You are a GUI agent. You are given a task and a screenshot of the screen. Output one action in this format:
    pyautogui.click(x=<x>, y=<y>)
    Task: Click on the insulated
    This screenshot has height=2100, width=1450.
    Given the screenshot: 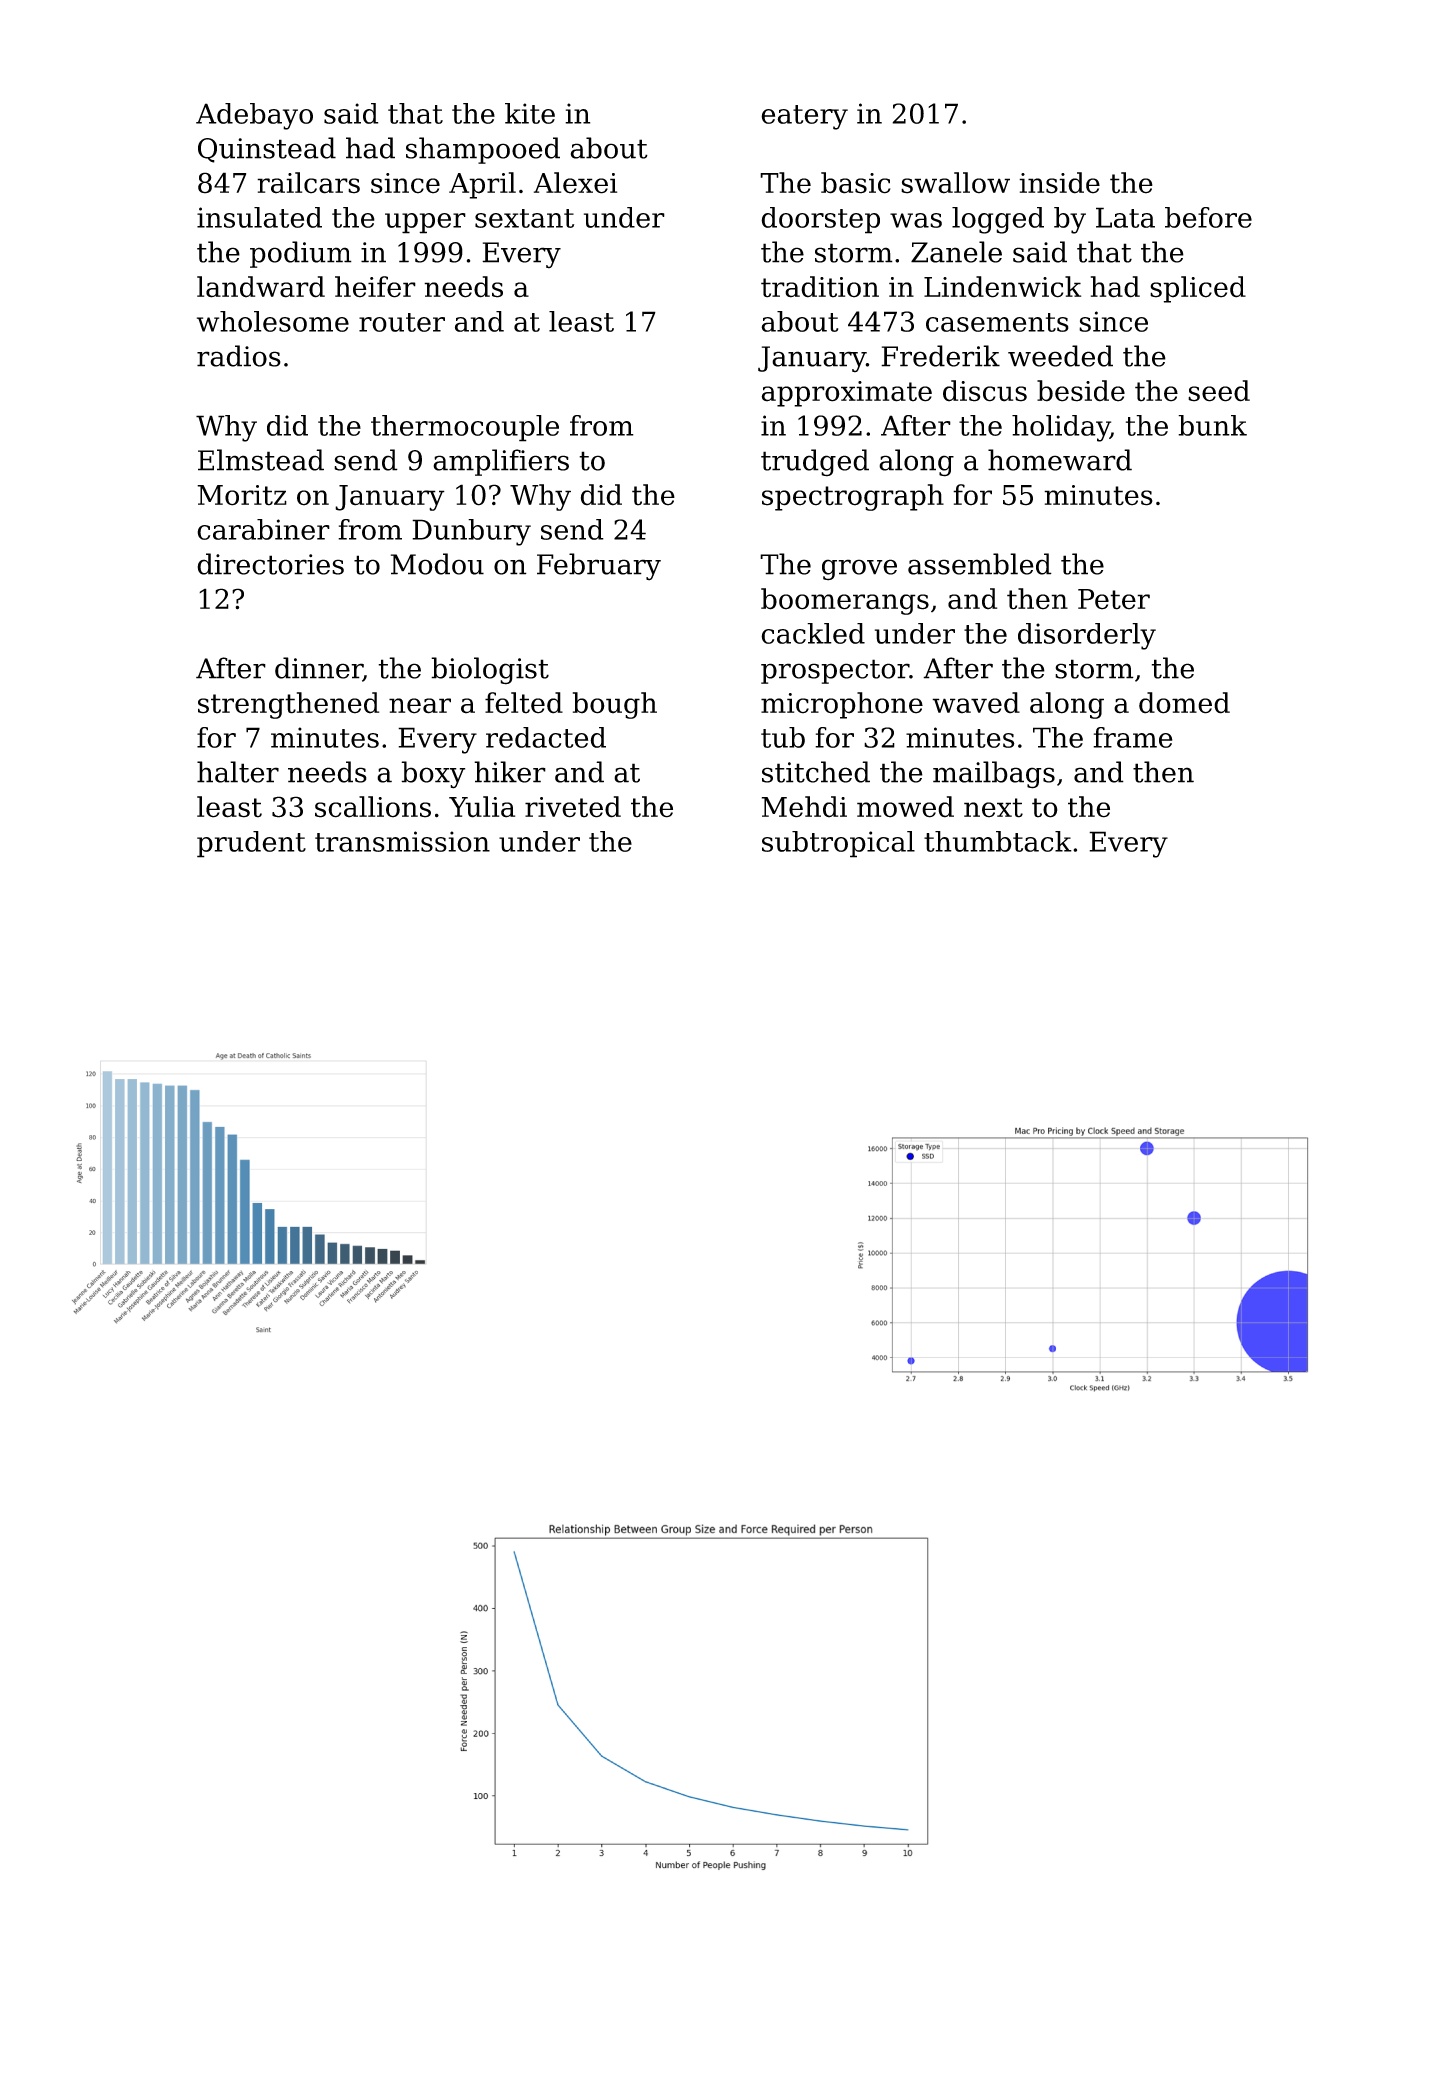 What is the action you would take?
    pyautogui.click(x=259, y=217)
